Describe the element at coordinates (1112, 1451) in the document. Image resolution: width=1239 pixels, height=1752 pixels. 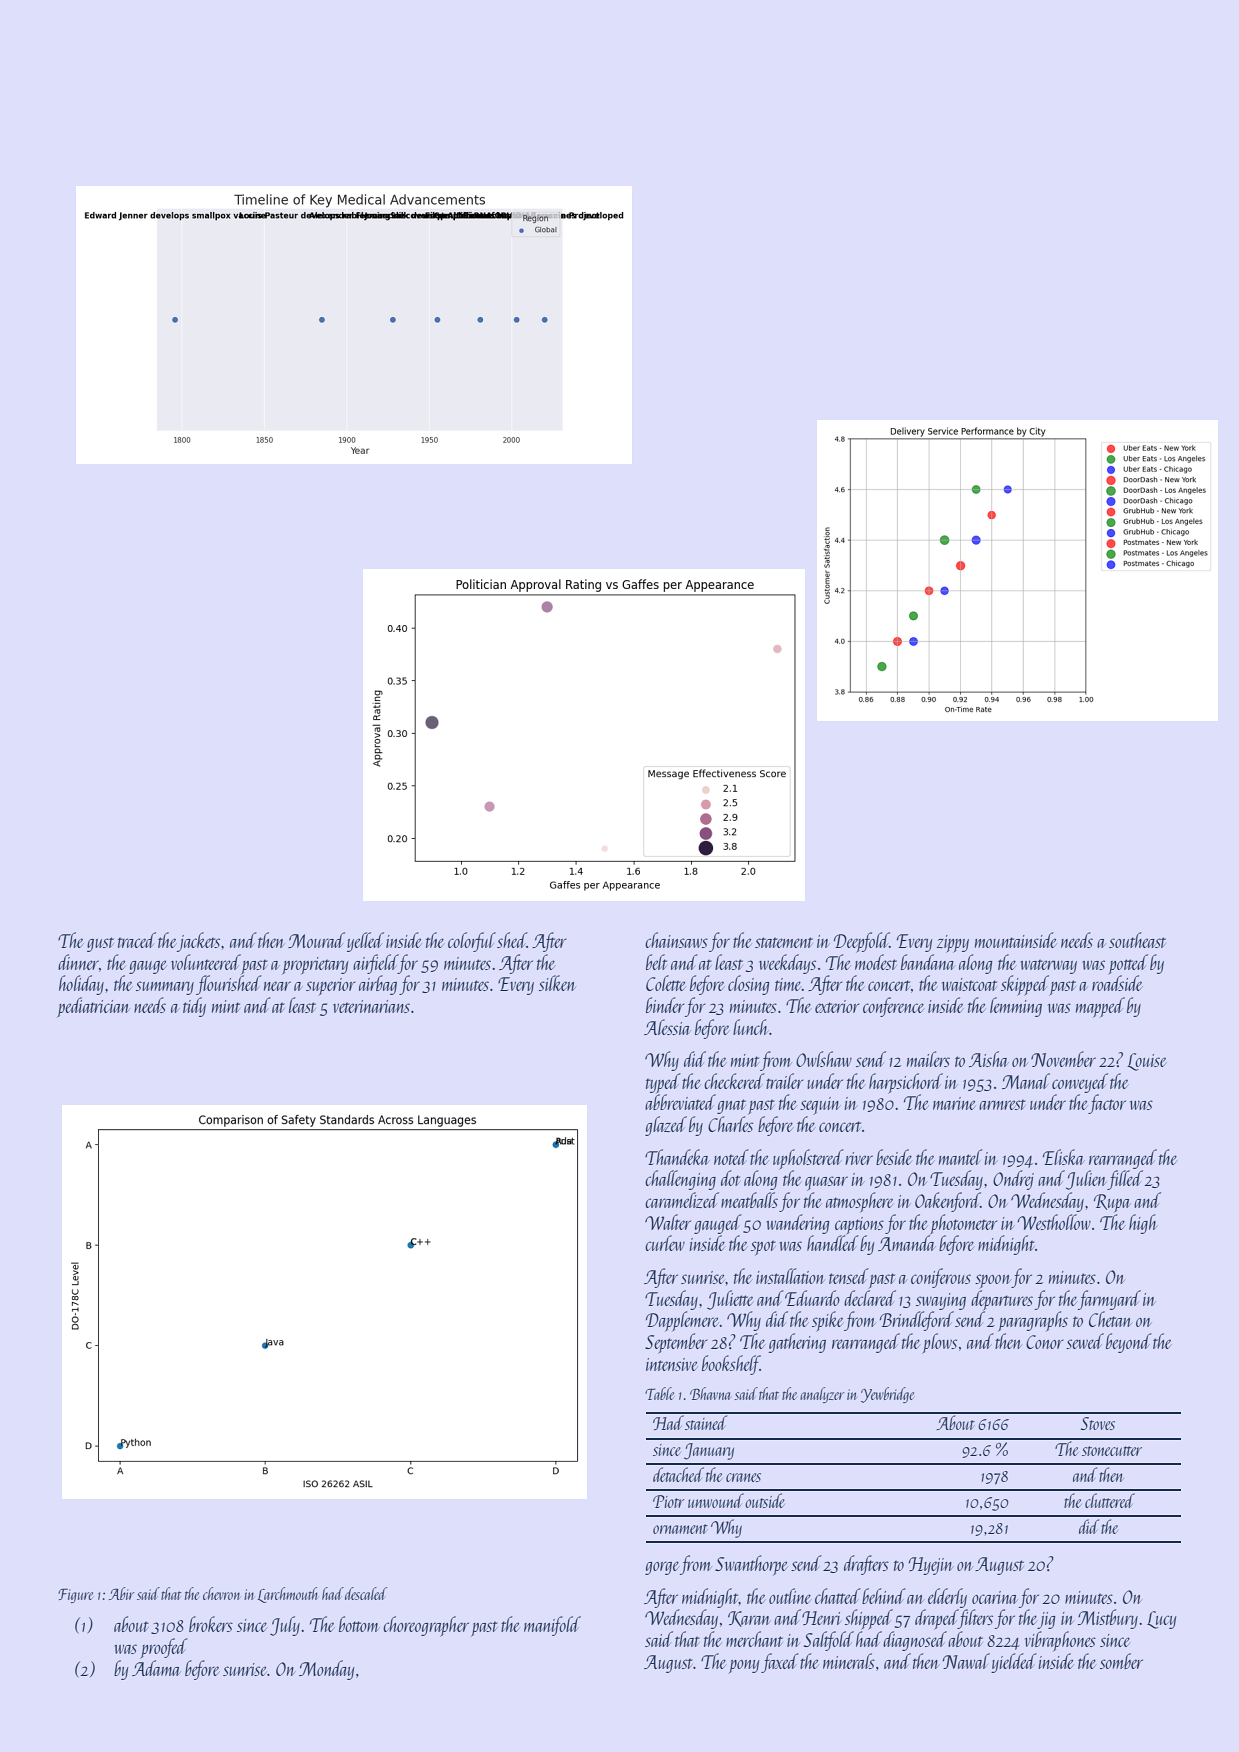
I see `stonecutter` at that location.
